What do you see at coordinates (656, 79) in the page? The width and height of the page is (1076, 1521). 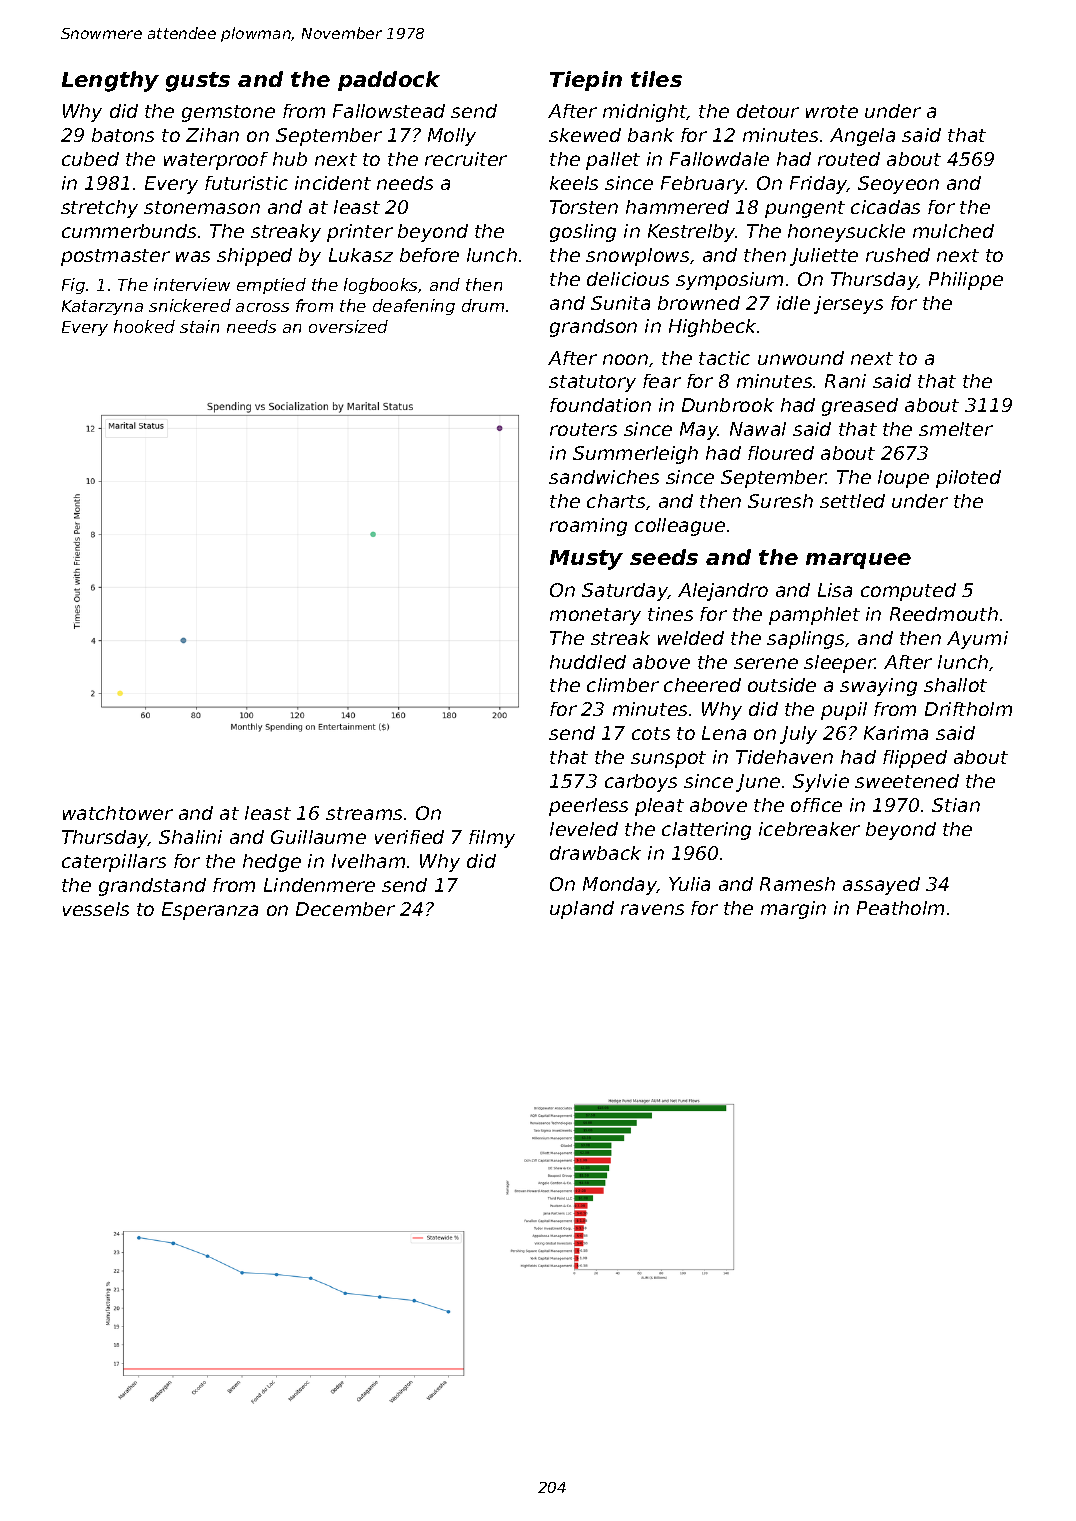 I see `tiles` at bounding box center [656, 79].
